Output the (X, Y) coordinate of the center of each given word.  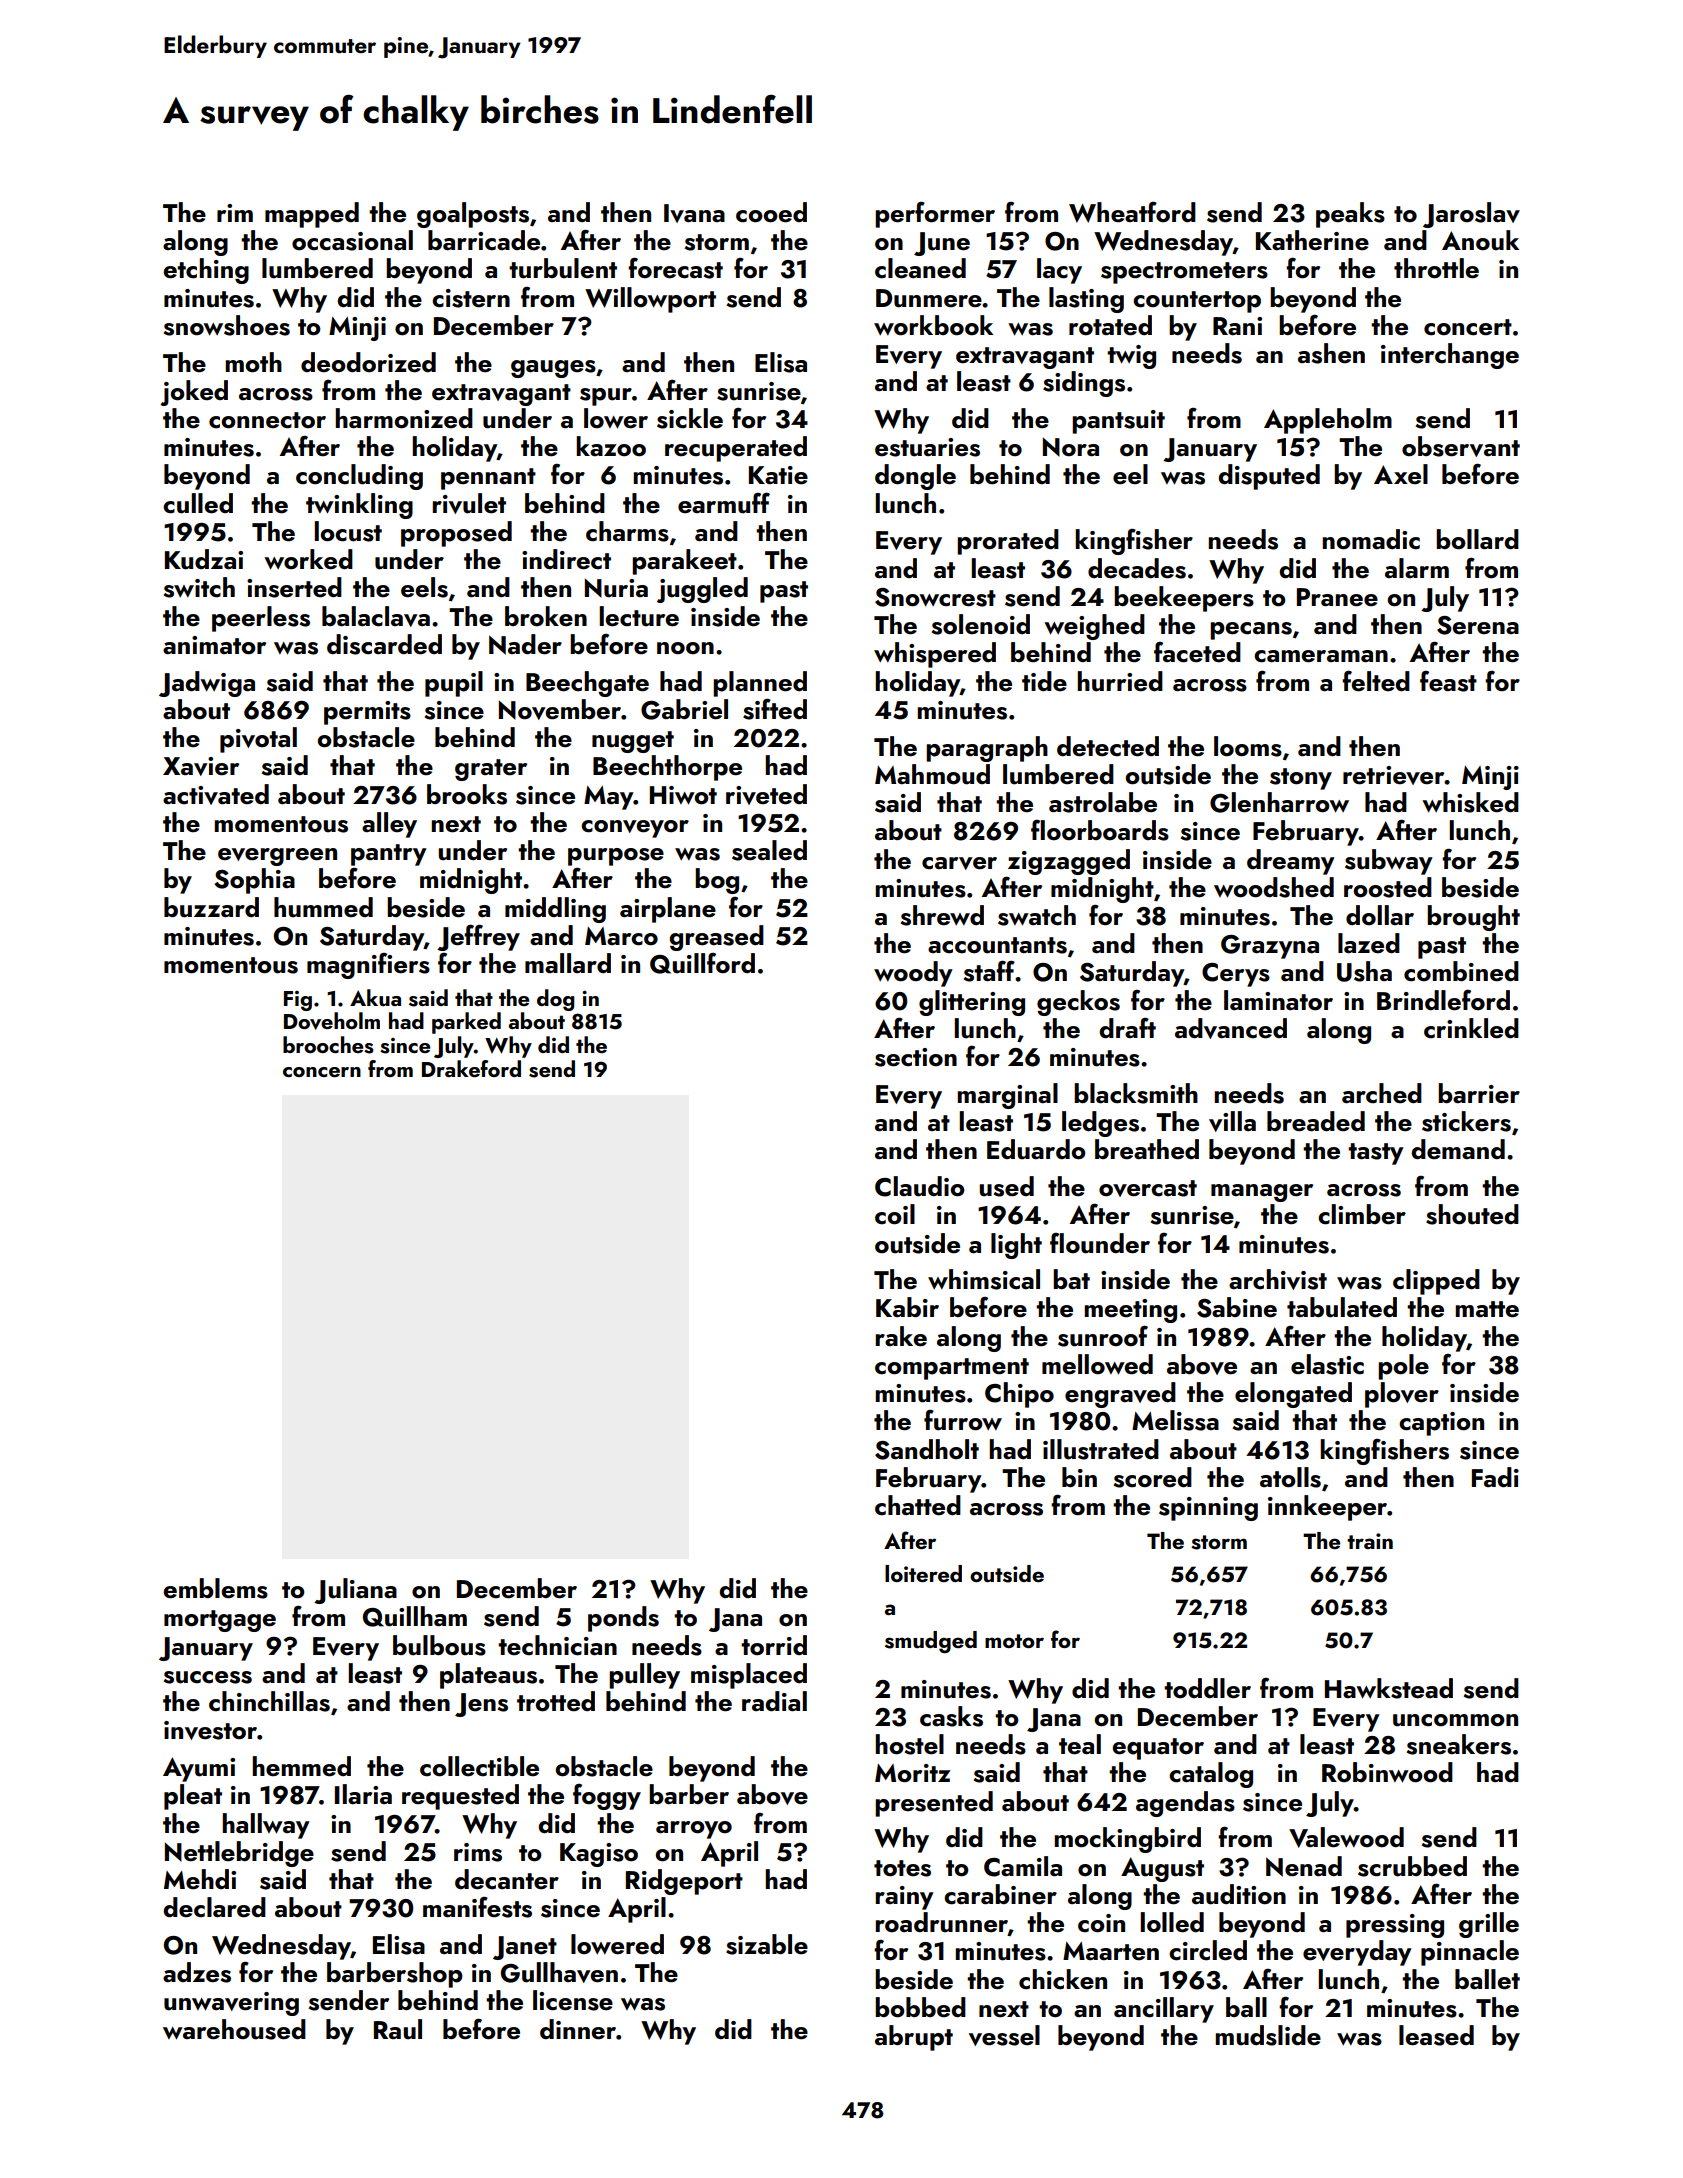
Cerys (1236, 975)
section (916, 1057)
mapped (312, 215)
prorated (1008, 542)
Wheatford (1132, 212)
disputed (1269, 477)
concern (322, 1072)
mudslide (1268, 2035)
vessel (1004, 2035)
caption (1441, 1424)
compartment (952, 1369)
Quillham (415, 1616)
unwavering (231, 2004)
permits (367, 713)
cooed (771, 212)
